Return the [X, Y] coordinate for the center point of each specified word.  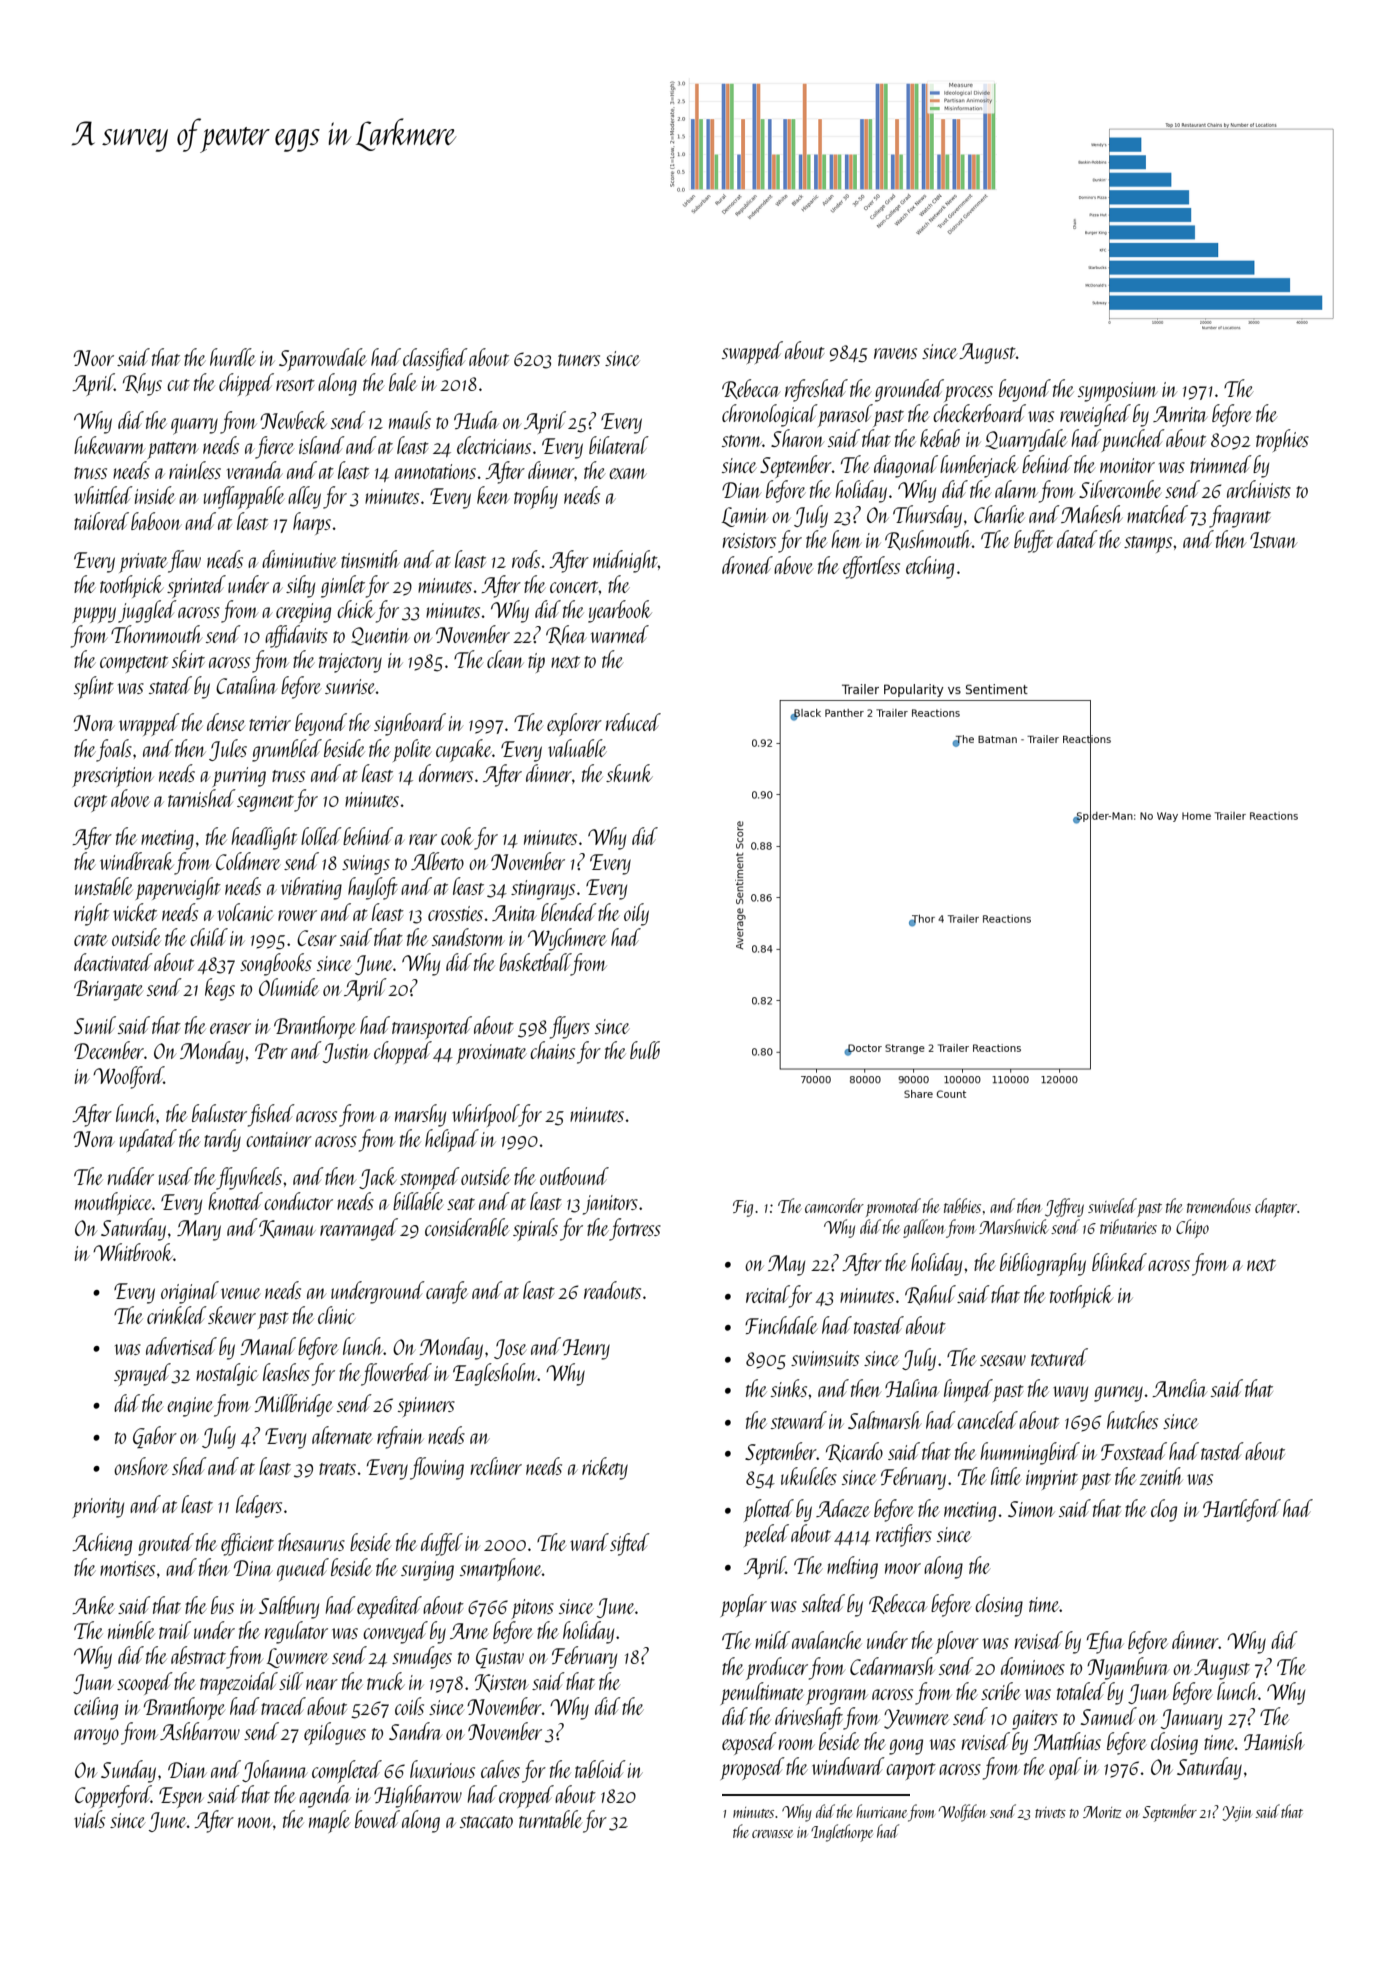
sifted [630, 1544]
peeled [766, 1535]
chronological [770, 415]
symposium [1117, 392]
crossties [455, 913]
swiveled [1112, 1205]
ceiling [96, 1708]
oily [636, 914]
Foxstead [1134, 1451]
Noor [93, 358]
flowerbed [396, 1374]
